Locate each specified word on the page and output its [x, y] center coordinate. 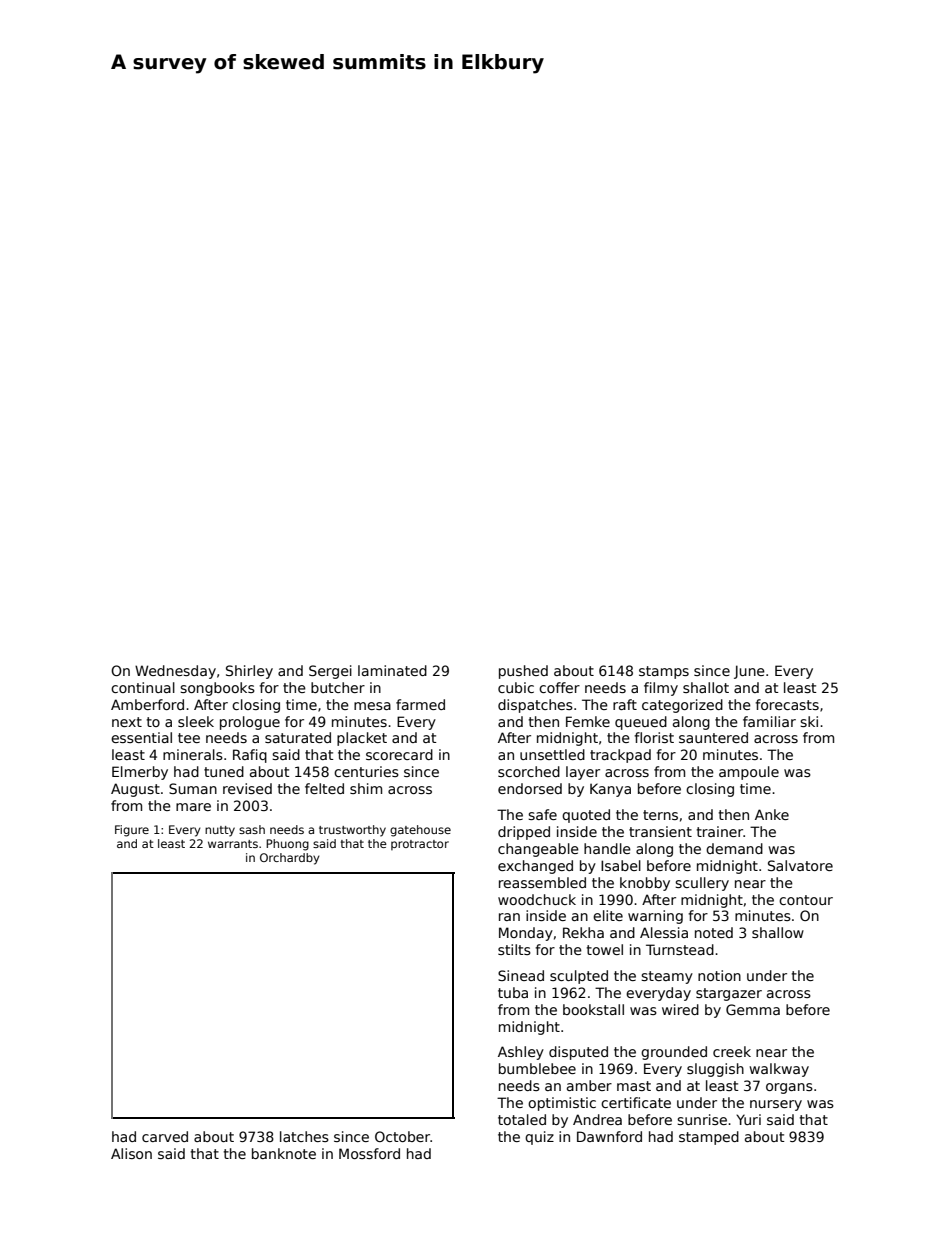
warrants [233, 844]
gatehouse [420, 831]
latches [304, 1136]
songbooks [217, 689]
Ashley [521, 1053]
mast [634, 1086]
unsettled [552, 754]
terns [660, 815]
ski [809, 721]
